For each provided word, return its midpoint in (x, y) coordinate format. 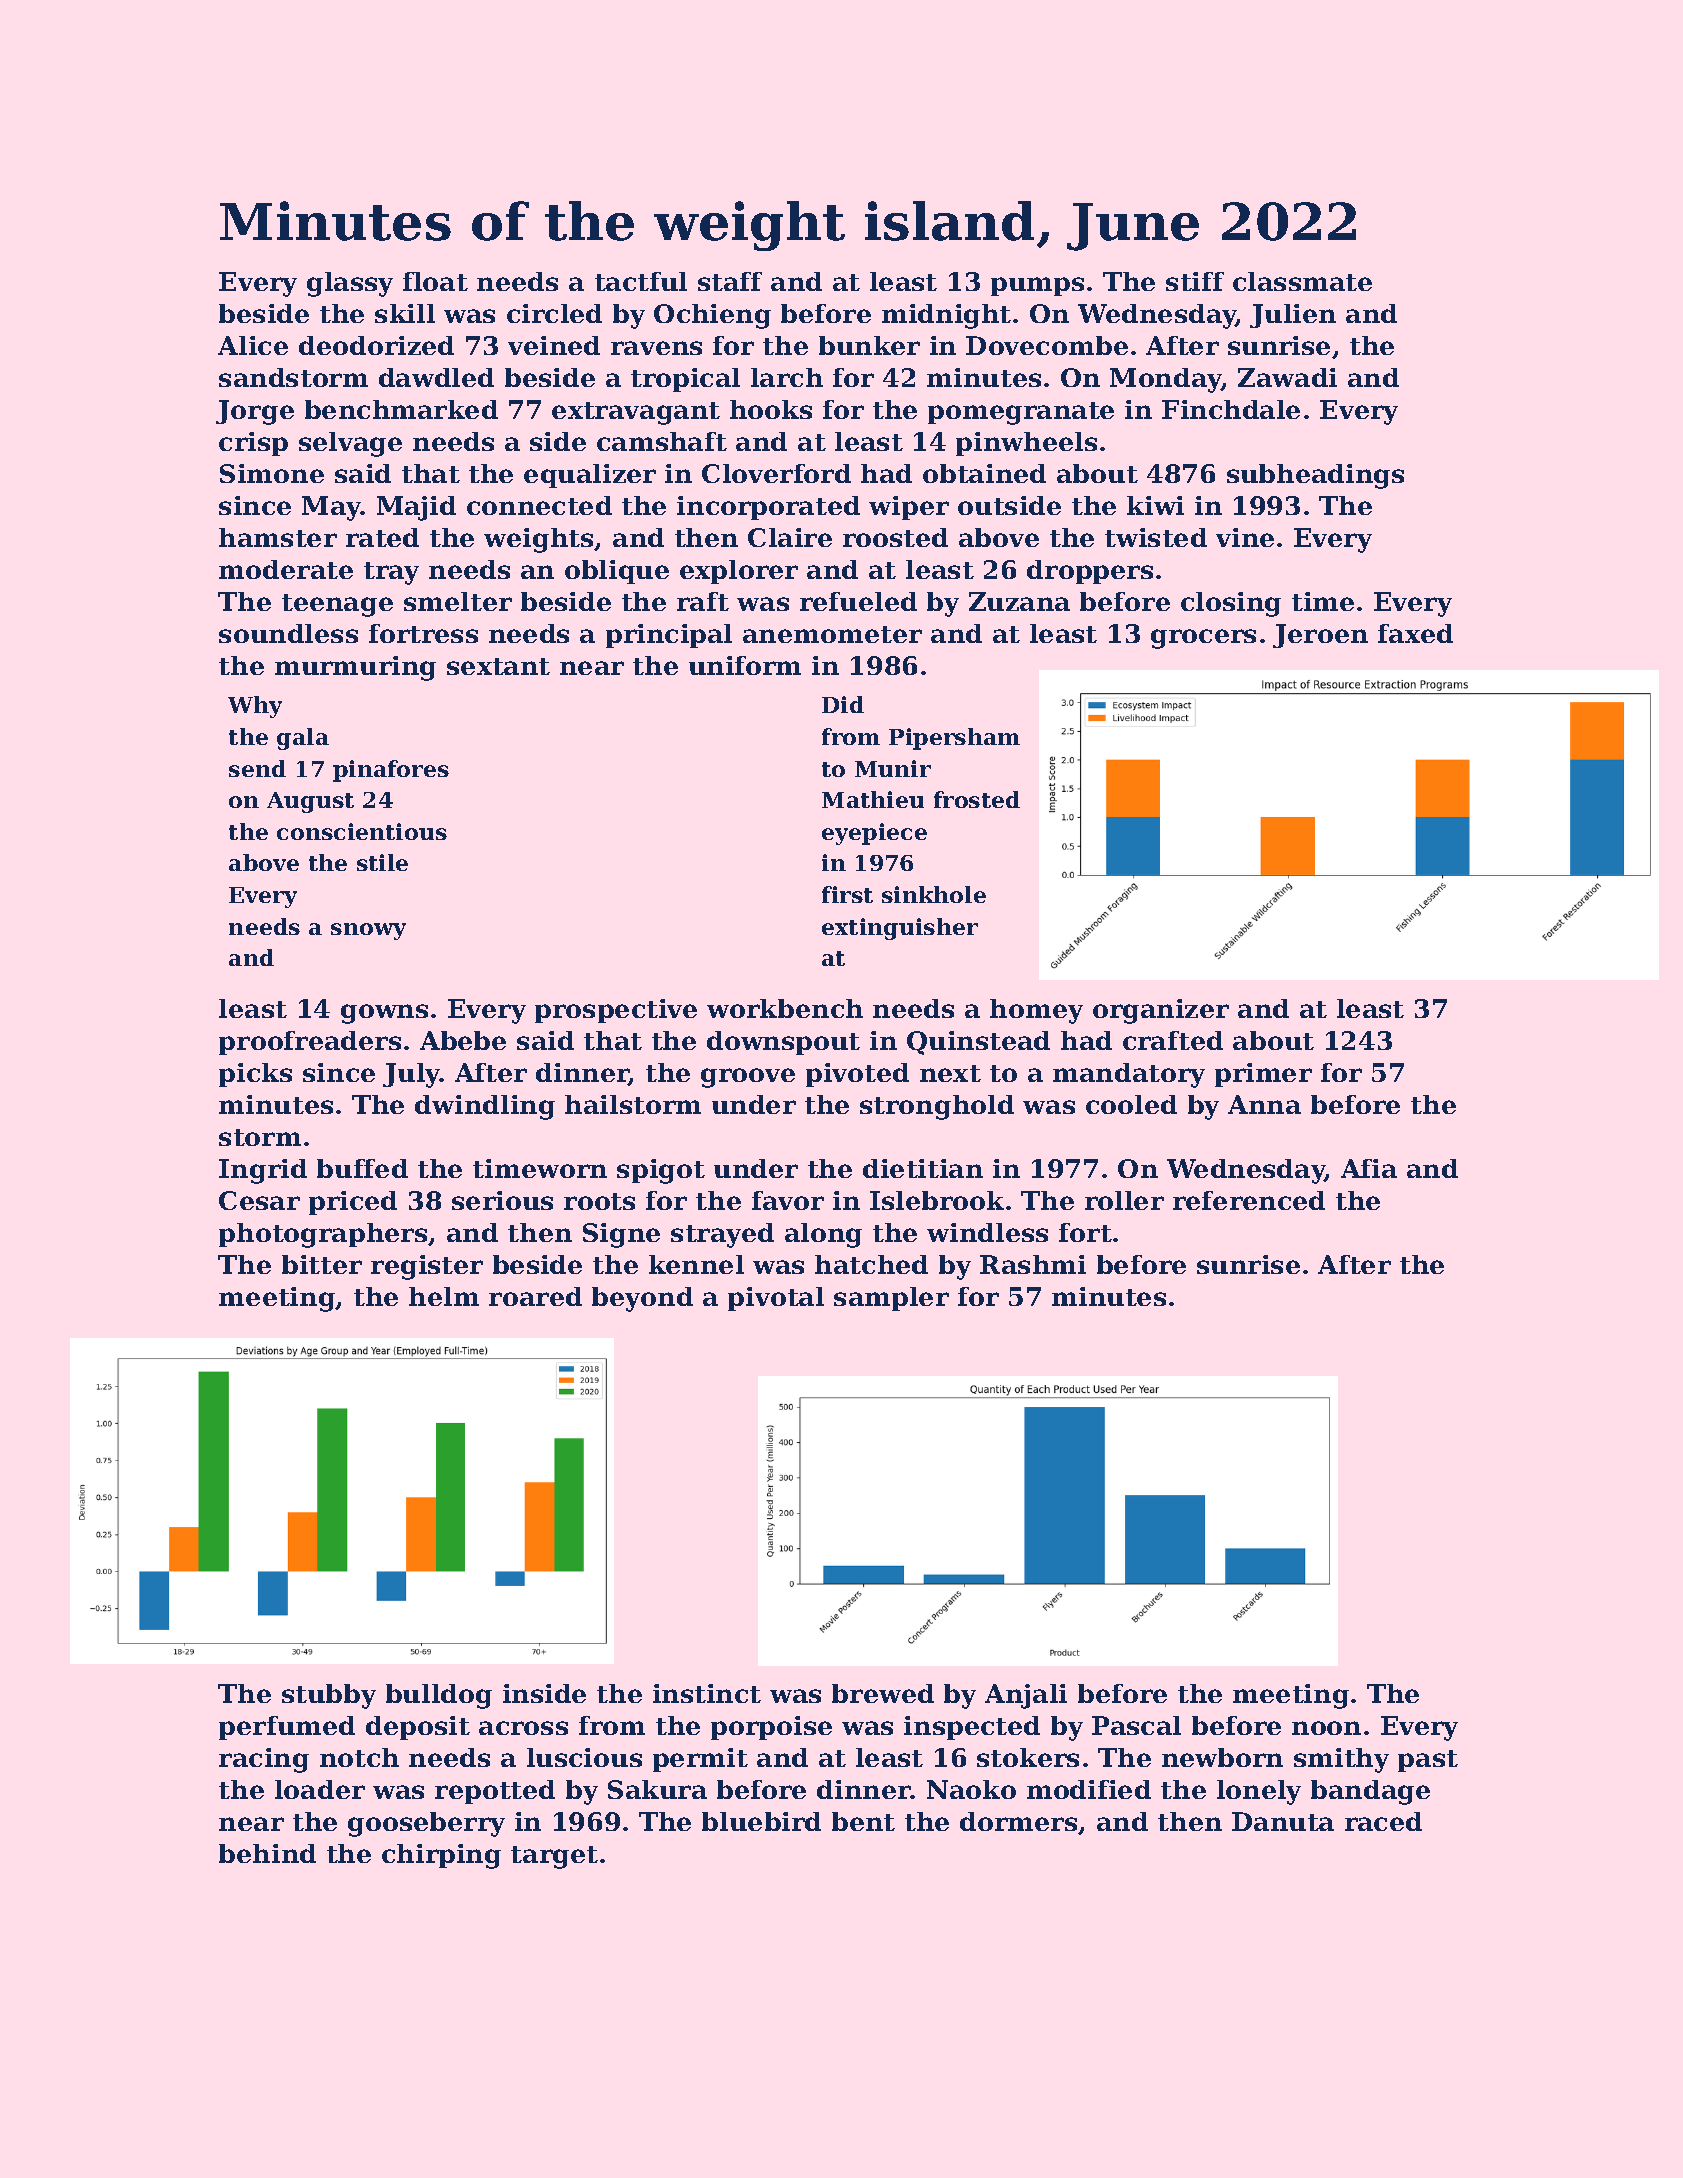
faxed (1415, 633)
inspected (972, 1728)
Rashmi (1033, 1264)
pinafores (391, 771)
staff (730, 281)
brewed (883, 1693)
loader (320, 1789)
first (847, 894)
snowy (368, 931)
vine (1245, 537)
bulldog (439, 1696)
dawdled (436, 377)
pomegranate (1021, 413)
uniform (745, 665)
